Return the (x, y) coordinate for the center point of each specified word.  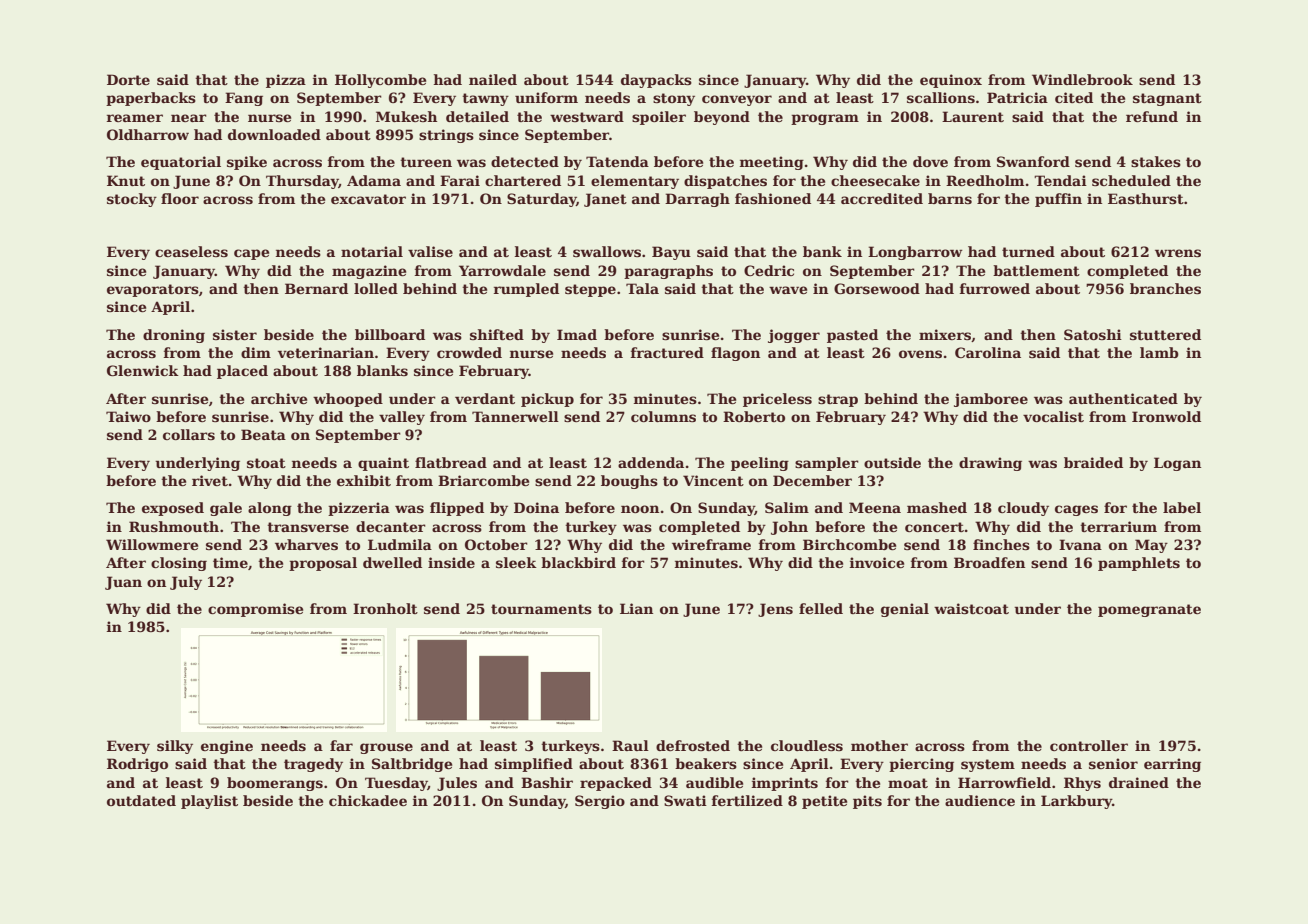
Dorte (128, 79)
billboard (390, 334)
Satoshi (1093, 334)
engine (227, 747)
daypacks (656, 81)
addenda (651, 462)
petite (824, 802)
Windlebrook (1082, 79)
